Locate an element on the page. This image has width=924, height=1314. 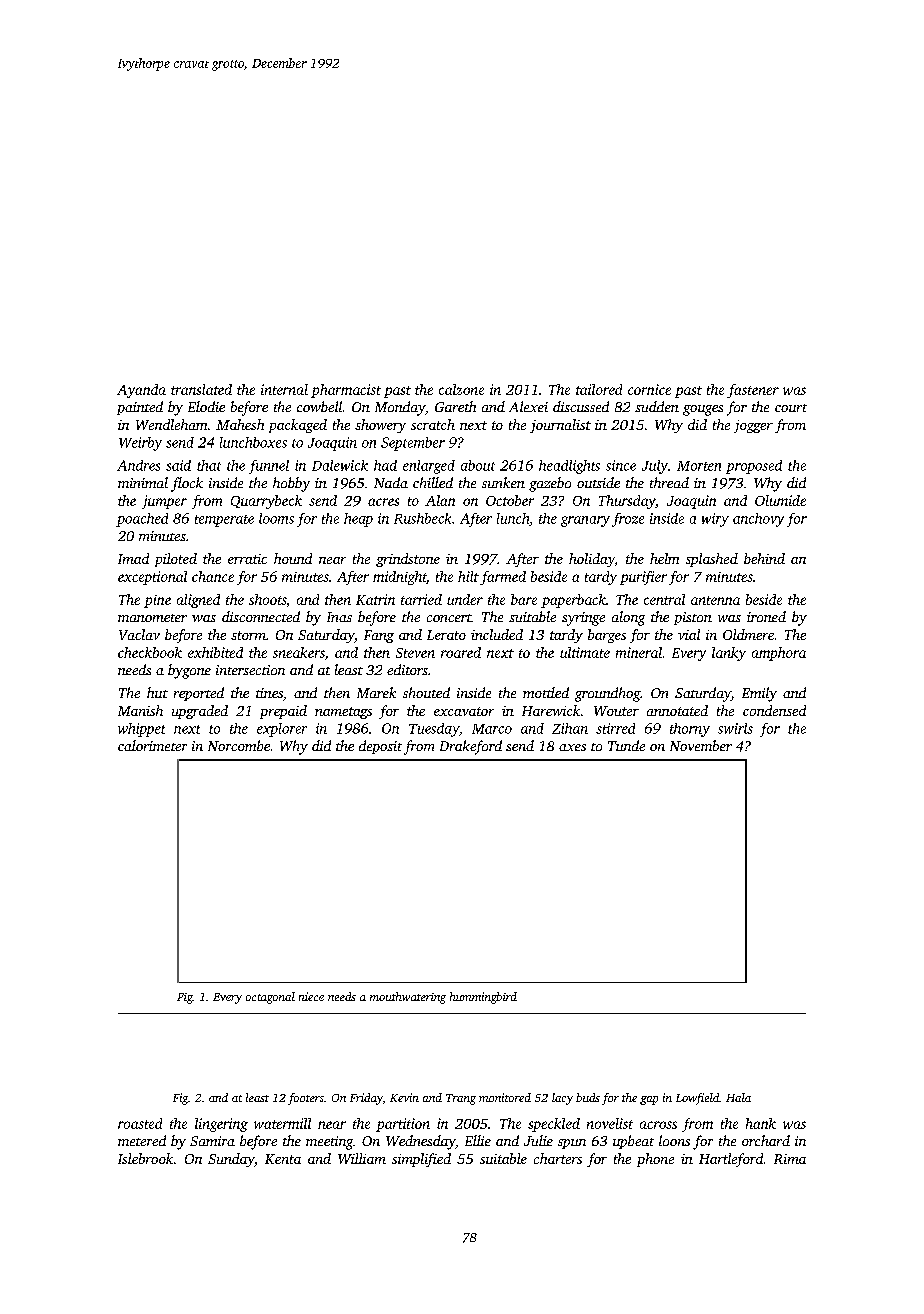
November is located at coordinates (701, 745).
